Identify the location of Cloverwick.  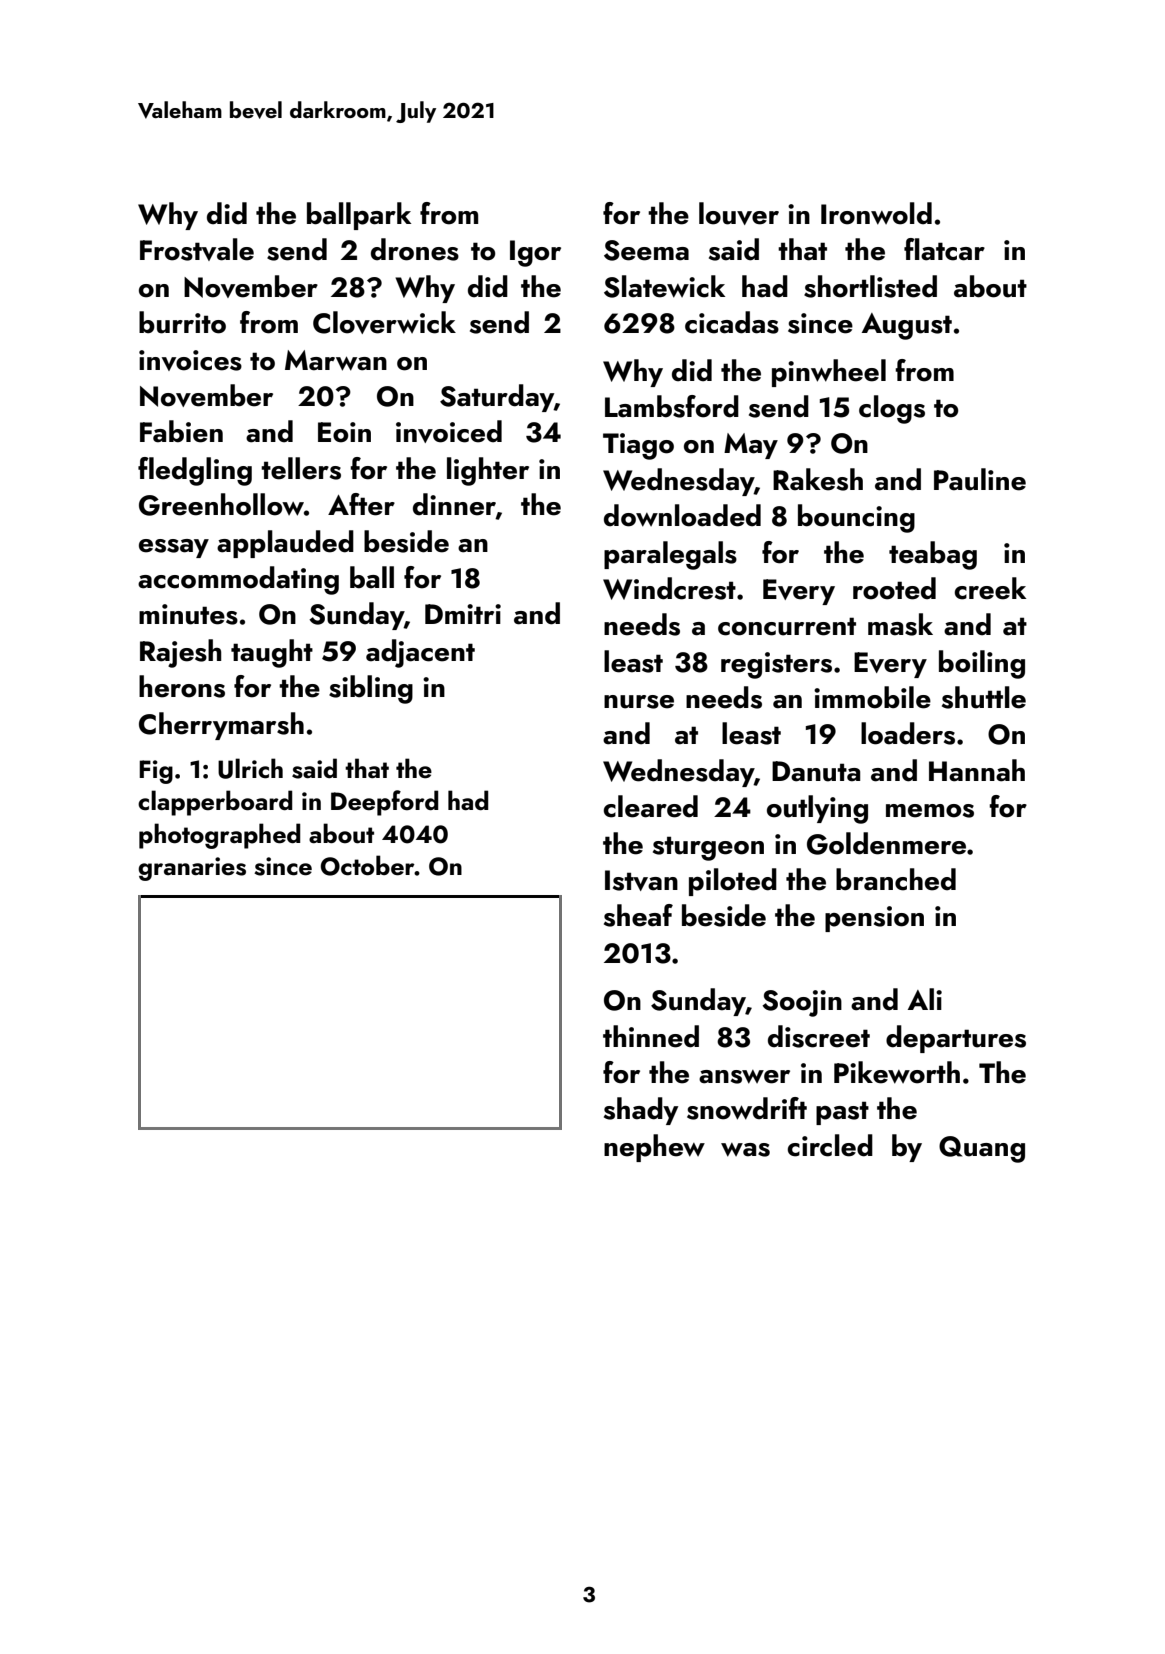
(384, 322).
